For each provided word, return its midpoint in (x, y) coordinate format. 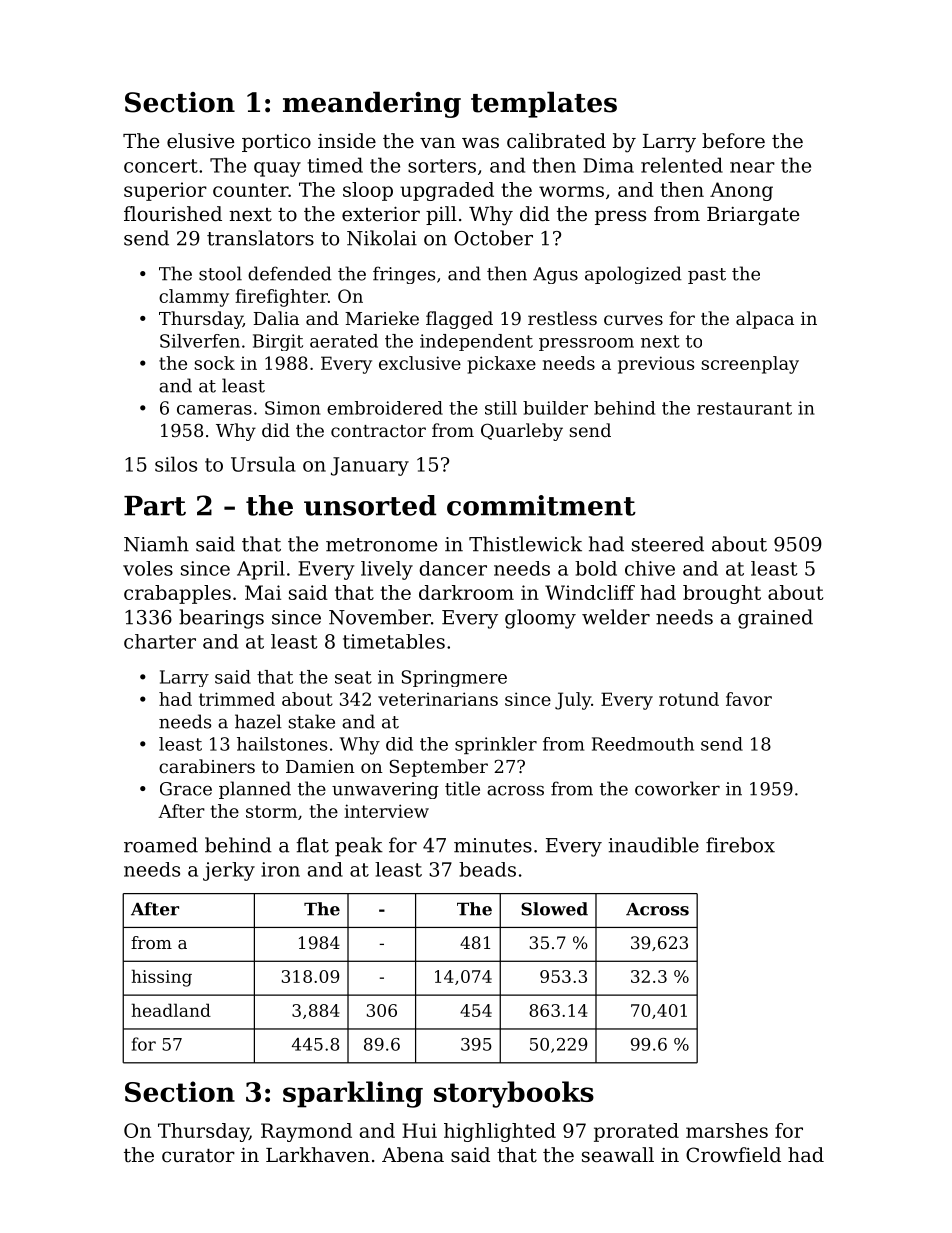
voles (148, 568)
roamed (161, 845)
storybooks (514, 1094)
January (370, 466)
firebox (740, 845)
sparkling (353, 1094)
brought (722, 594)
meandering (372, 104)
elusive (200, 141)
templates (544, 104)
